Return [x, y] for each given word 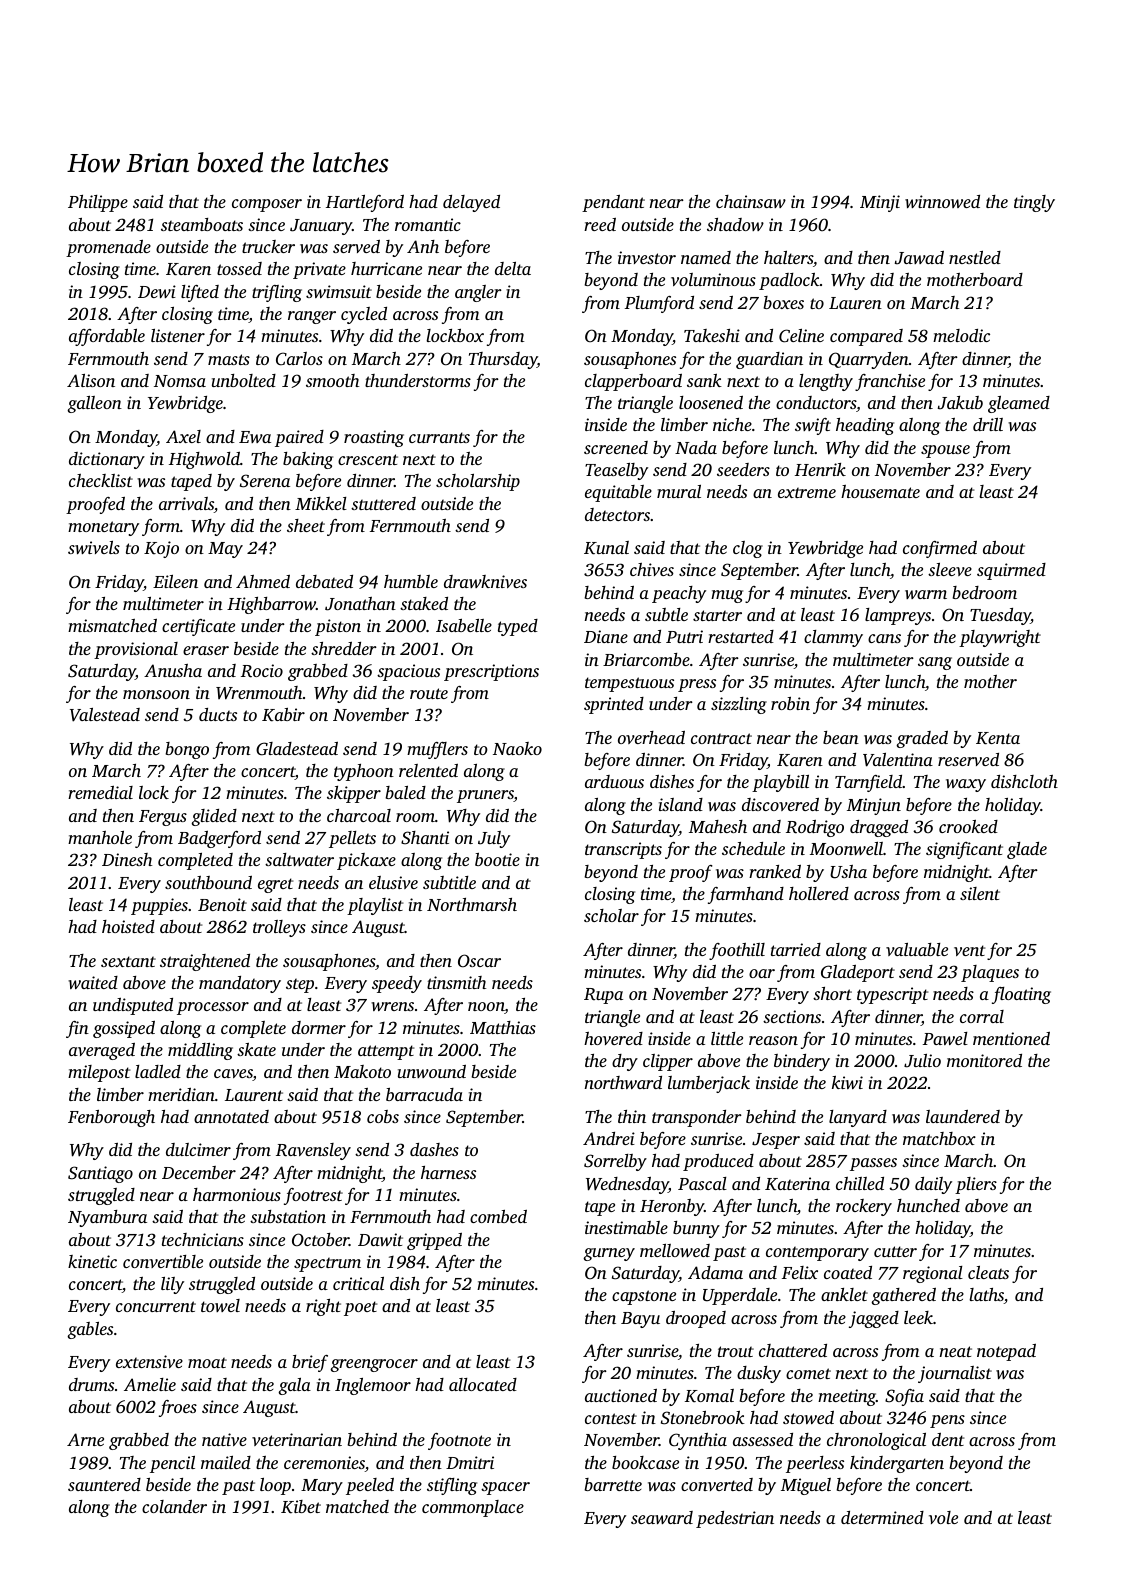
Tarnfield [868, 783]
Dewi [157, 291]
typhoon [364, 772]
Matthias [503, 1027]
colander [174, 1506]
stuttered [383, 503]
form [161, 527]
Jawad [919, 258]
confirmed [940, 549]
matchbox [939, 1138]
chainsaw [751, 201]
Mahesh [718, 826]
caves [233, 1075]
